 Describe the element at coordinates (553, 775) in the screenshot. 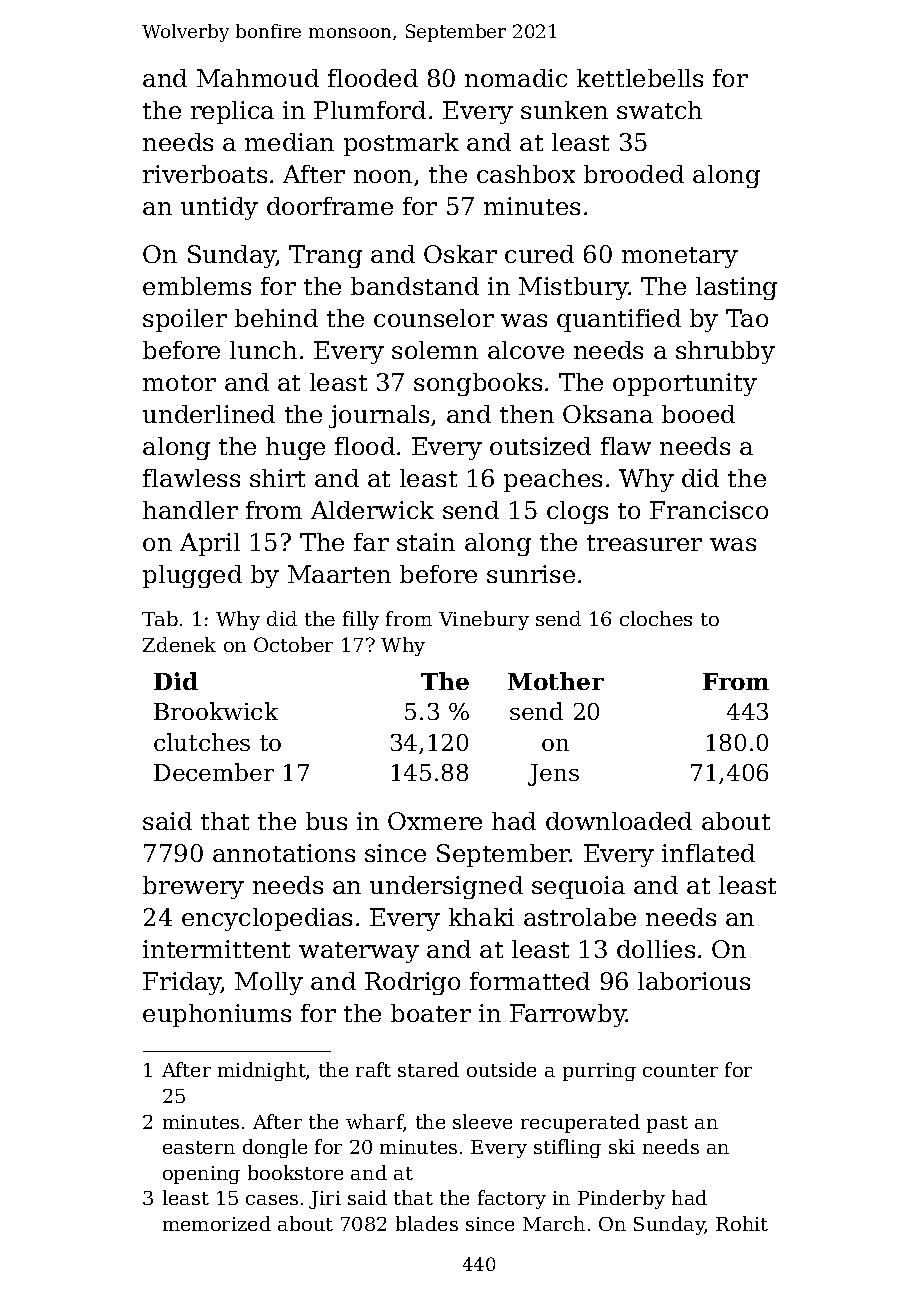

I see `Jens` at that location.
